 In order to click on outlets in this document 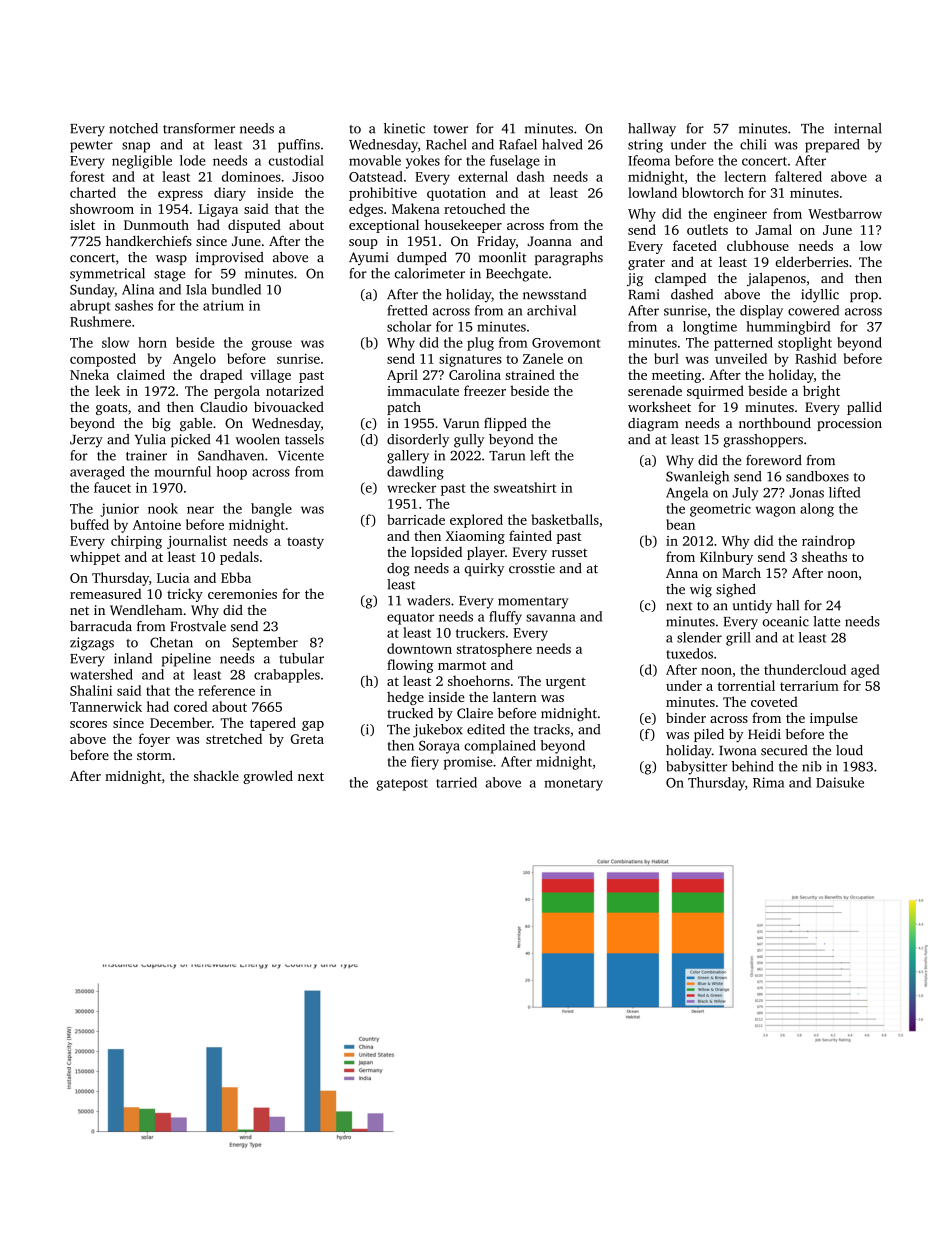, I will do `click(707, 229)`.
